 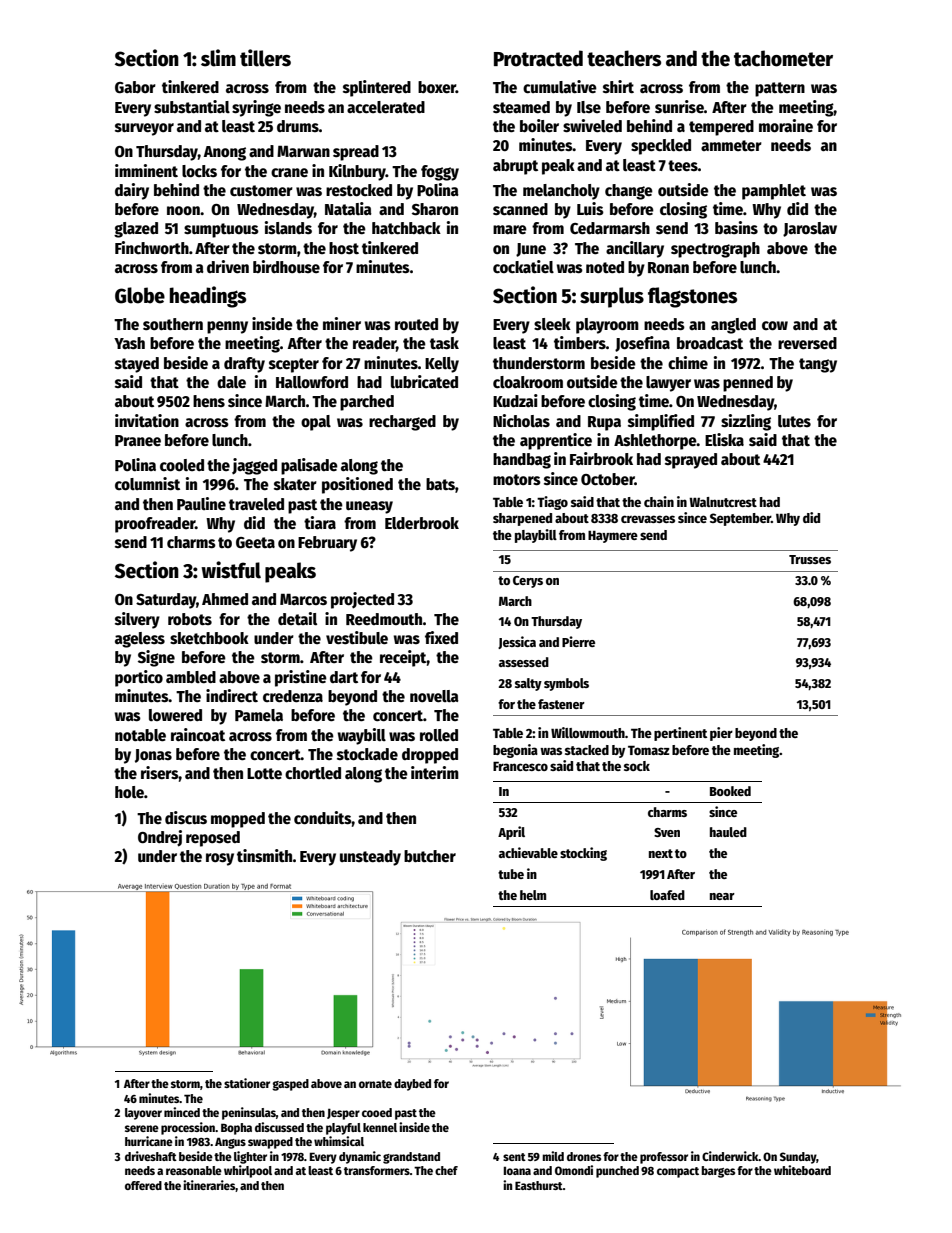 I want to click on shirt, so click(x=618, y=86).
